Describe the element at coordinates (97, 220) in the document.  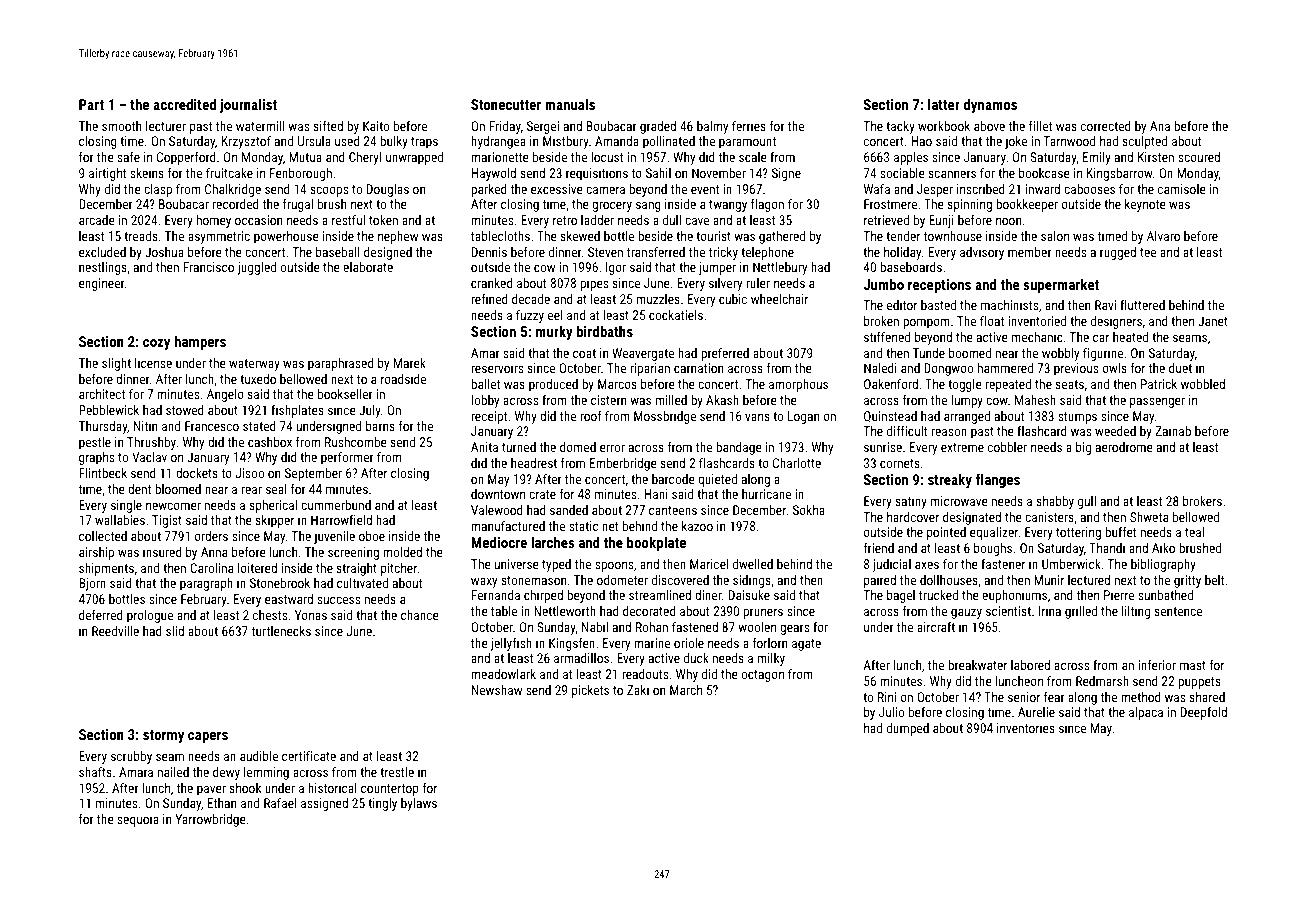
I see `arcade` at that location.
